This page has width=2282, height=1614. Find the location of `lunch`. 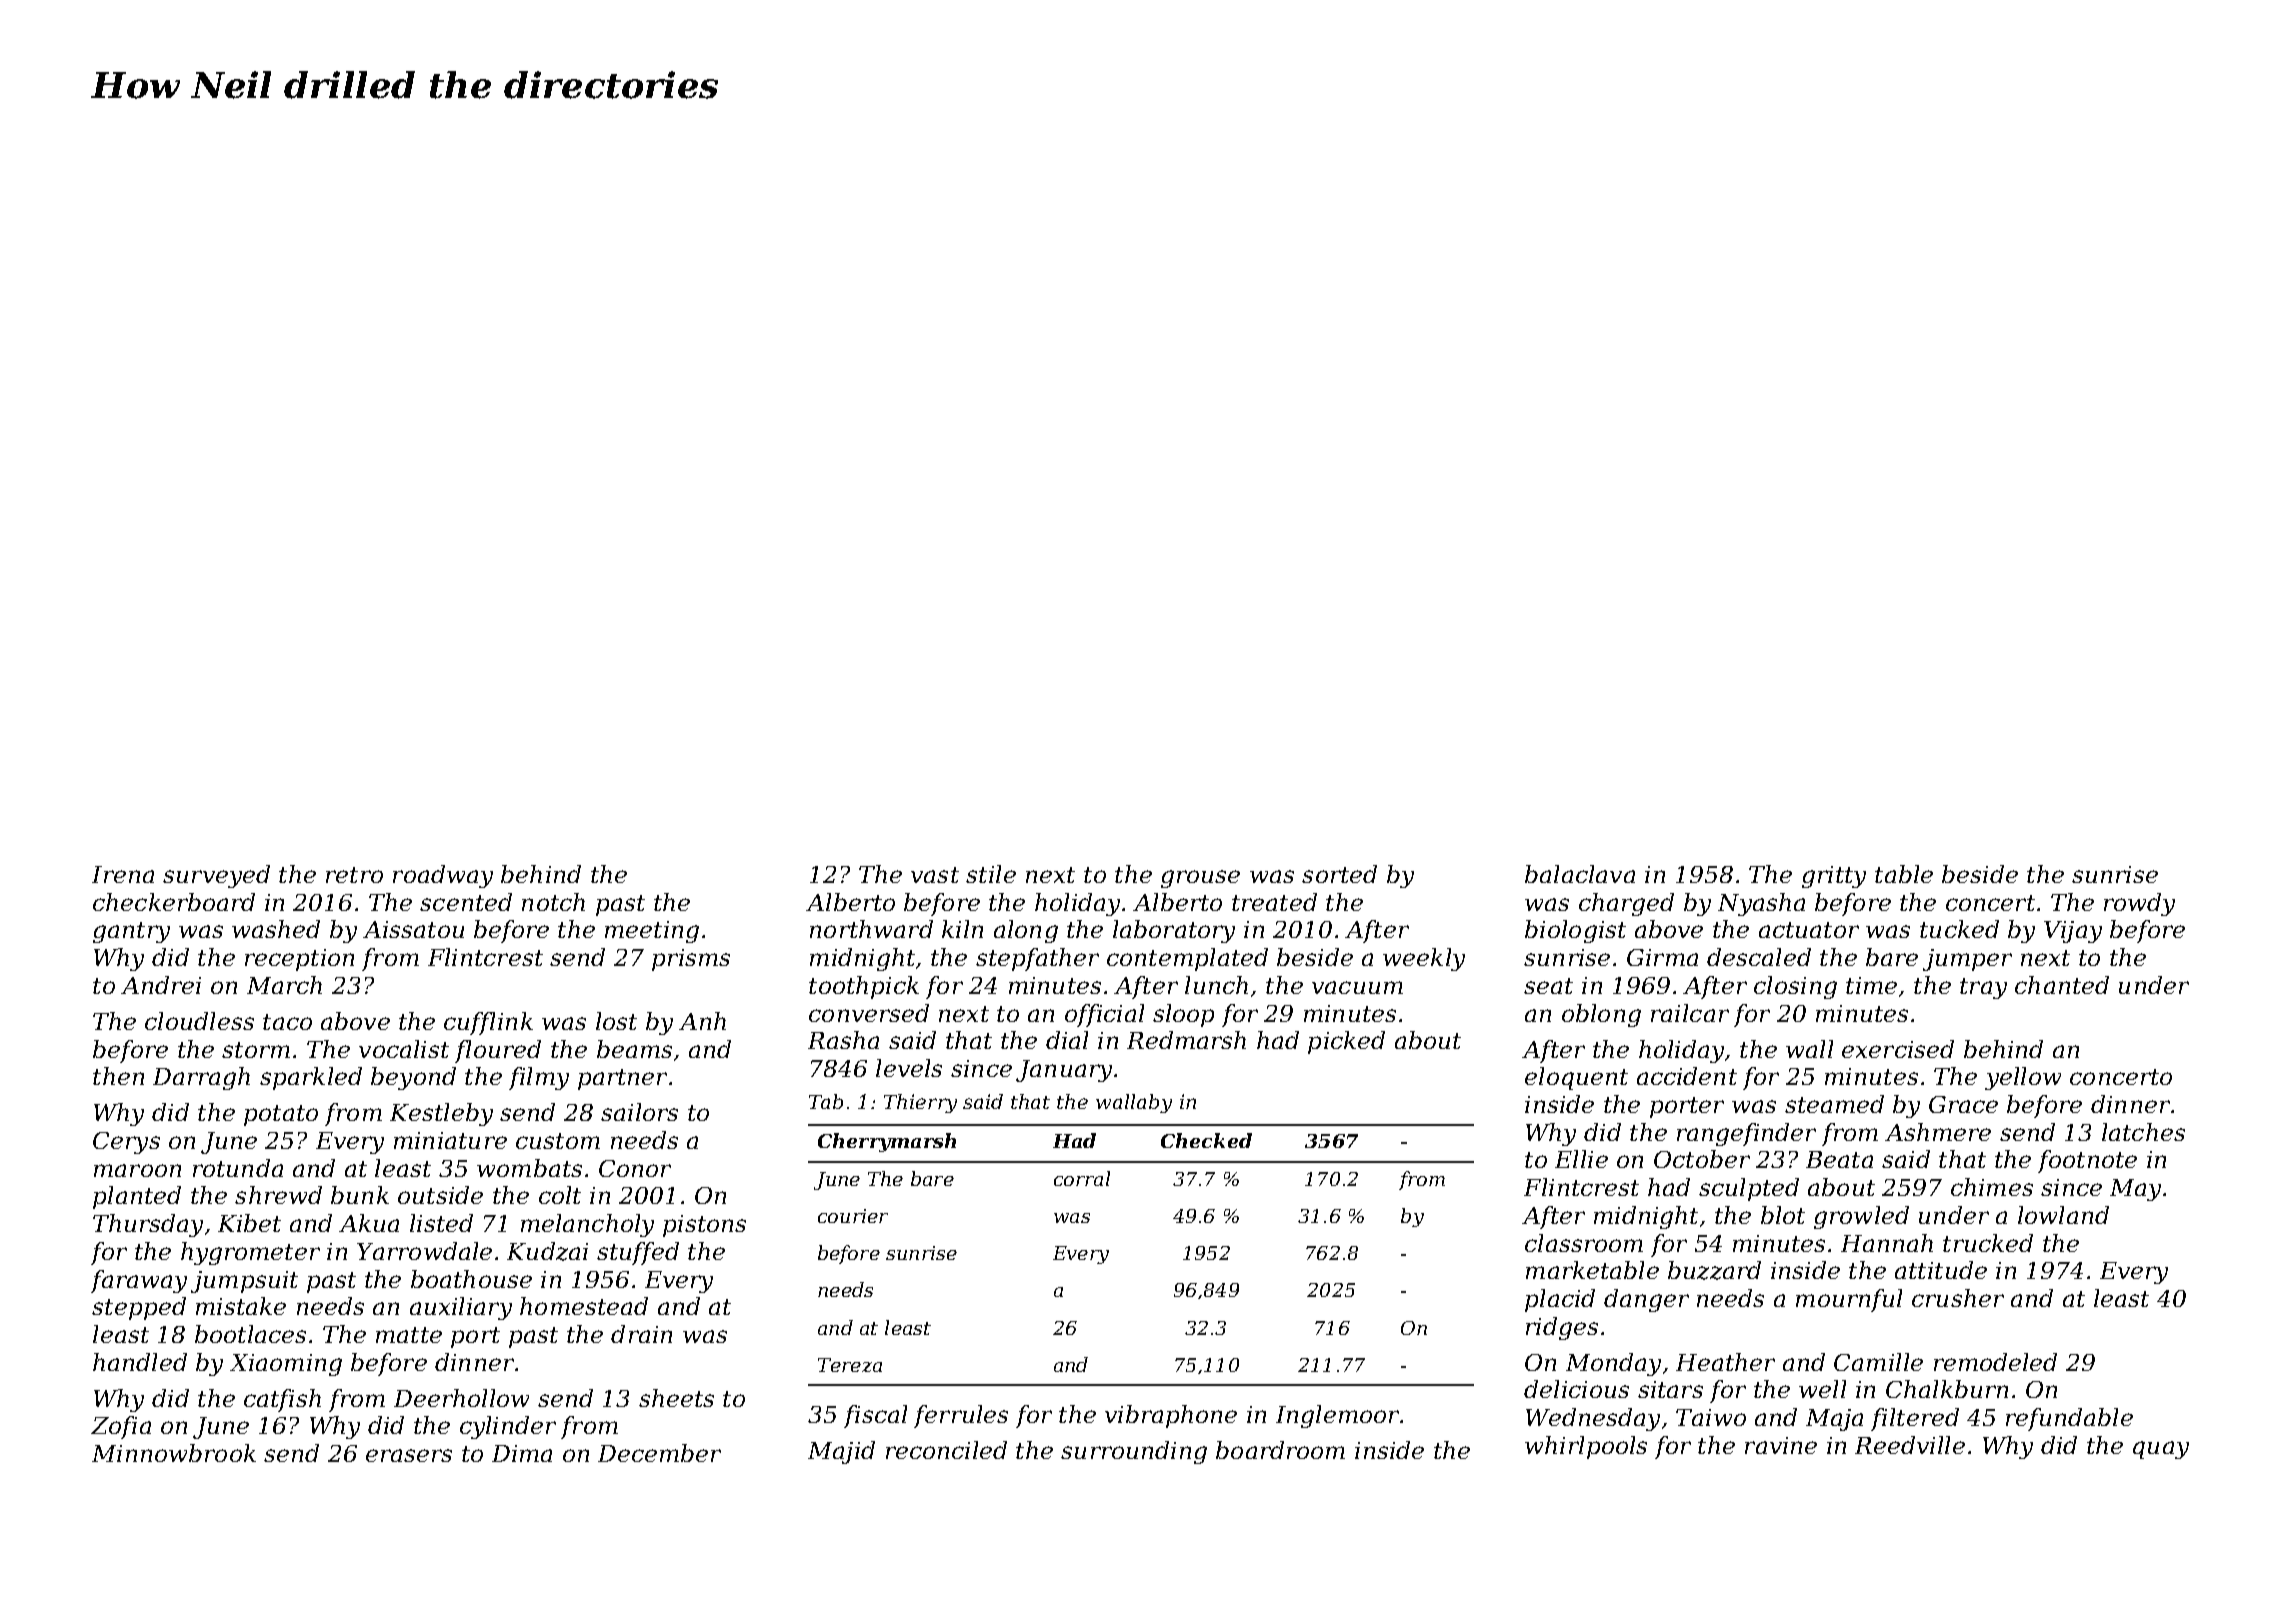

lunch is located at coordinates (1216, 985).
